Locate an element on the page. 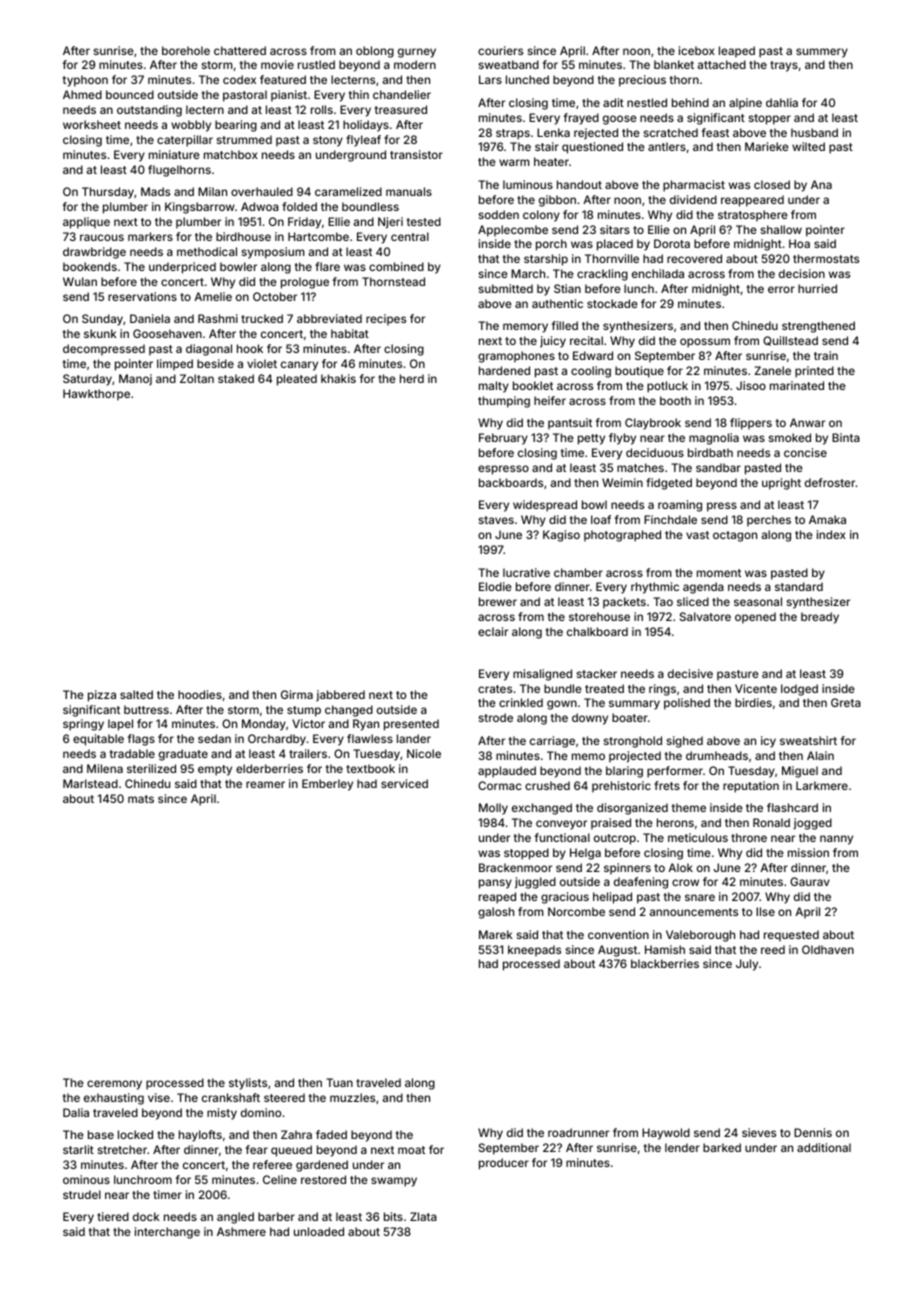  Marek is located at coordinates (496, 934).
